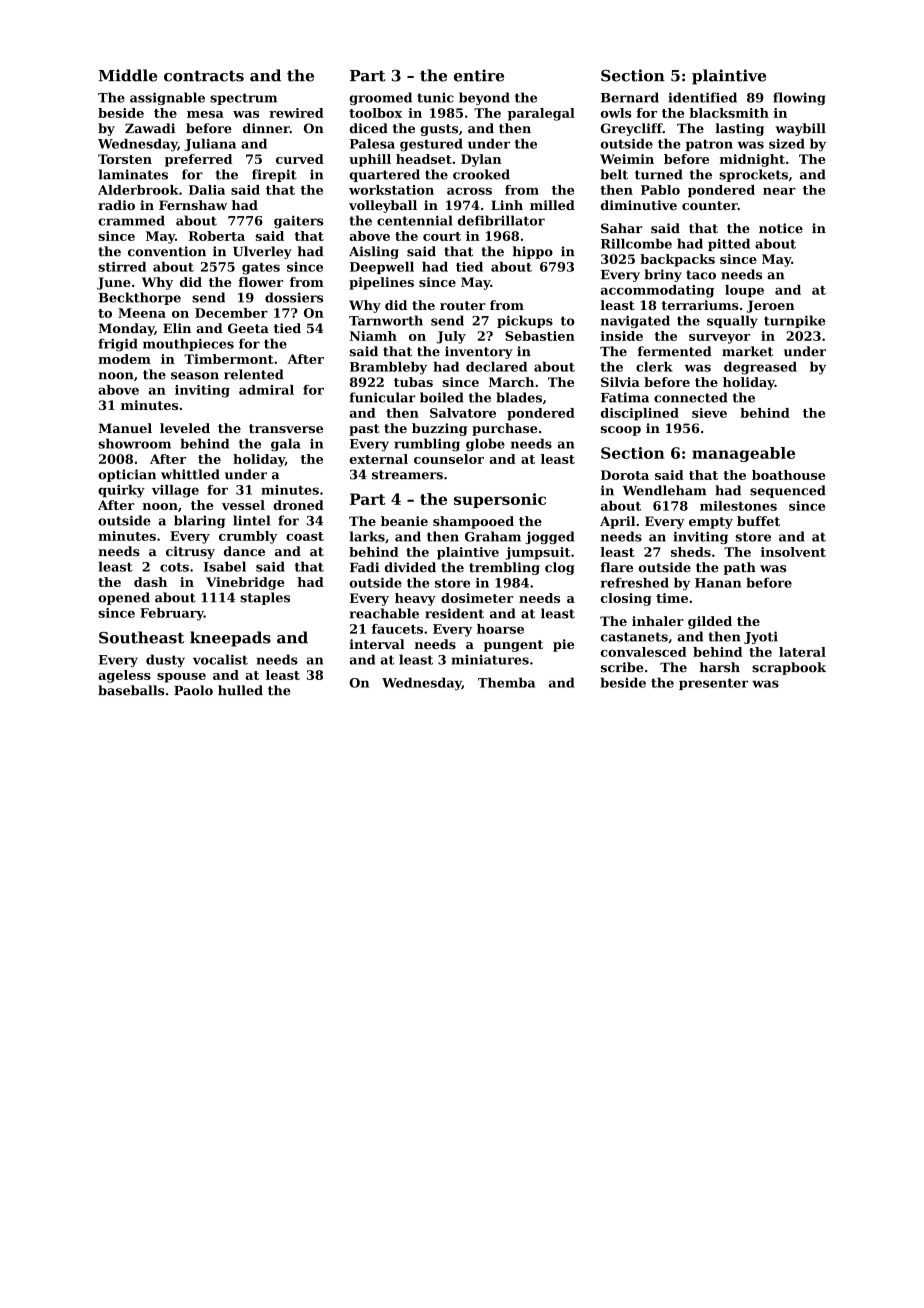 This screenshot has height=1308, width=924. What do you see at coordinates (500, 500) in the screenshot?
I see `supersonic` at bounding box center [500, 500].
